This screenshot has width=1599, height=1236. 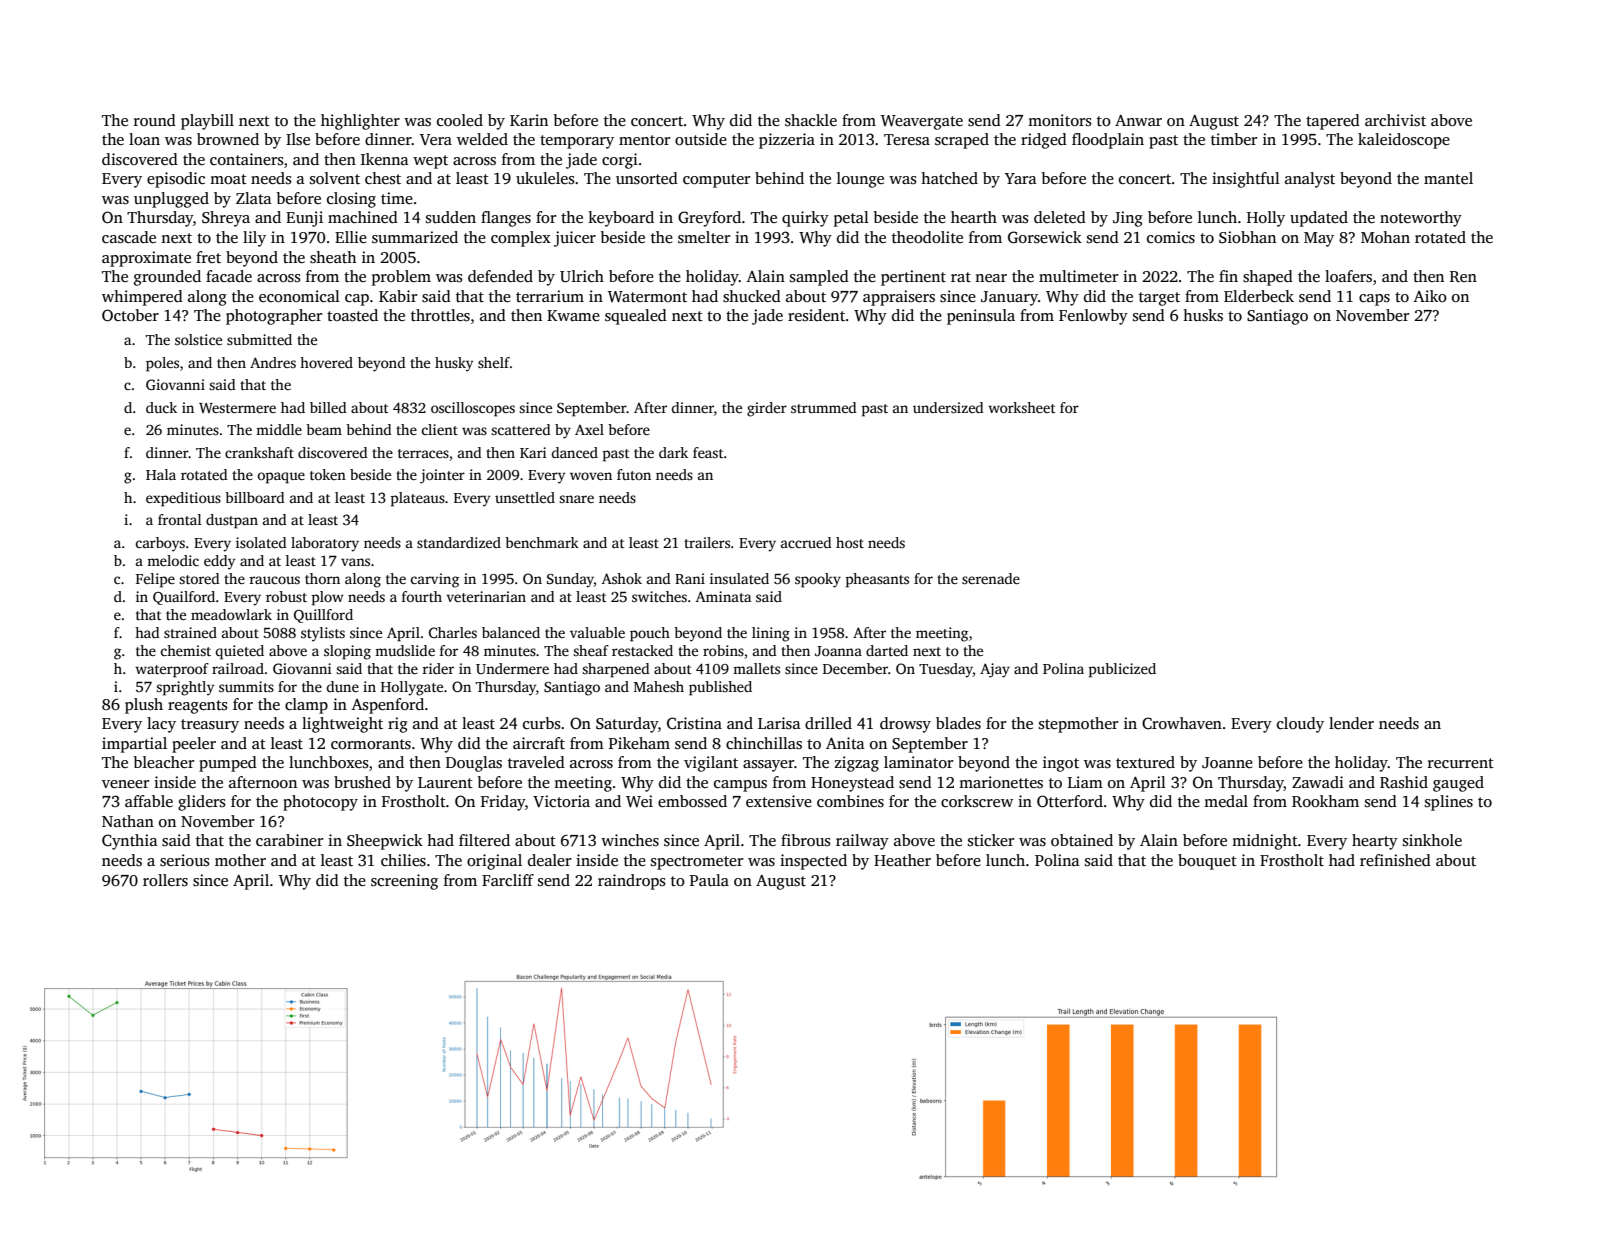 I want to click on carabiner, so click(x=289, y=840).
